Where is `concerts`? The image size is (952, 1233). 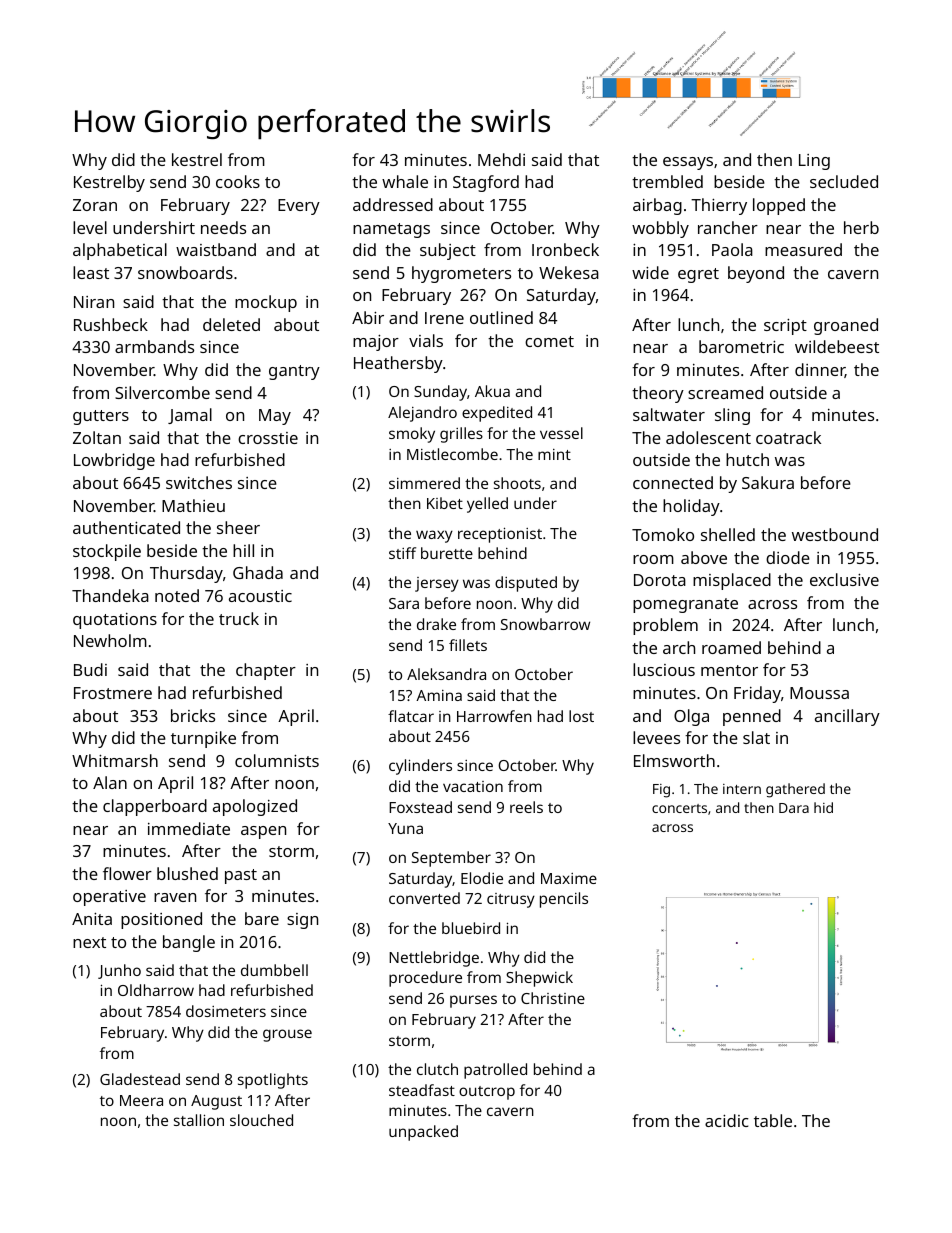
concerts is located at coordinates (679, 808).
